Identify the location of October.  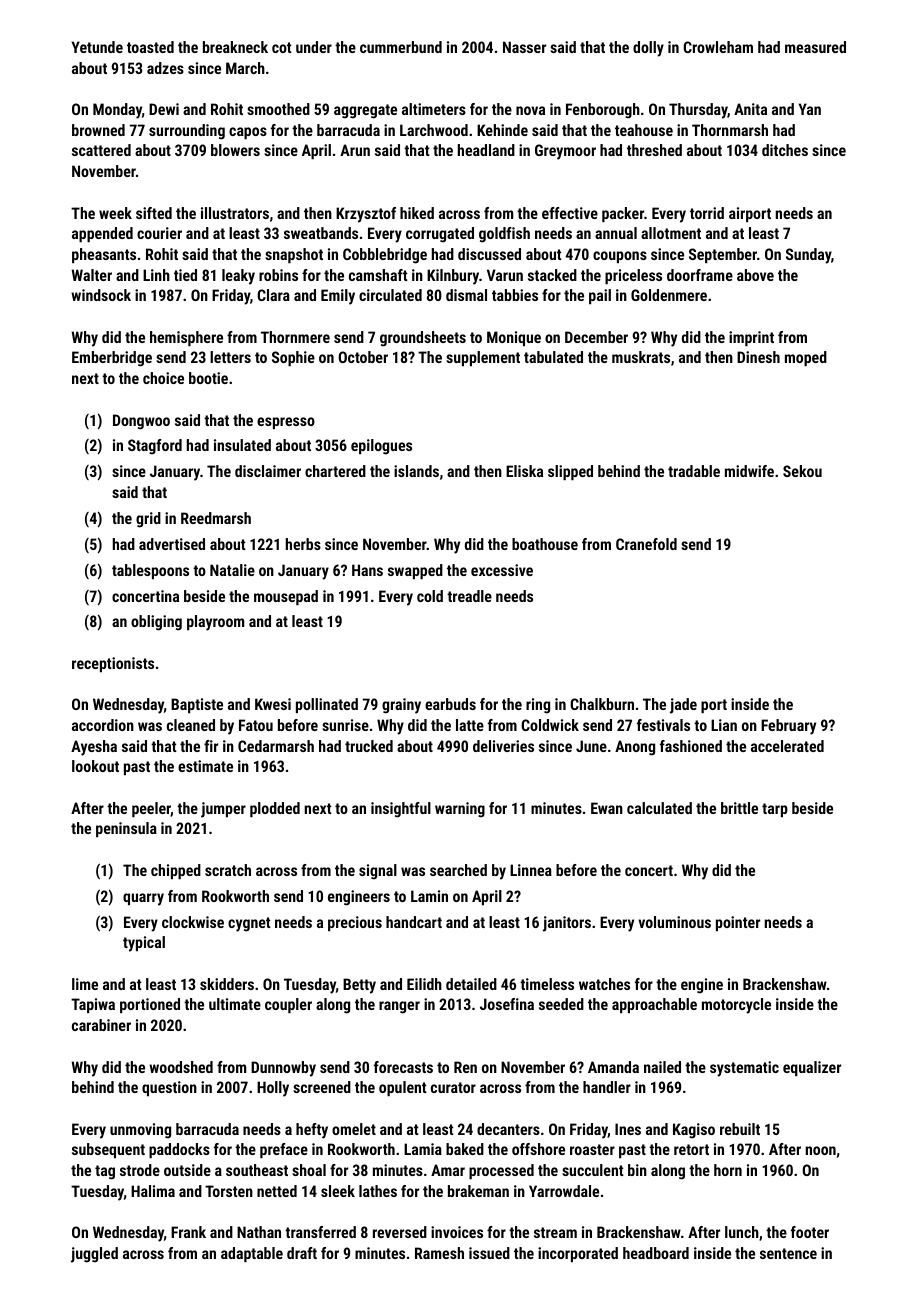
(363, 357).
